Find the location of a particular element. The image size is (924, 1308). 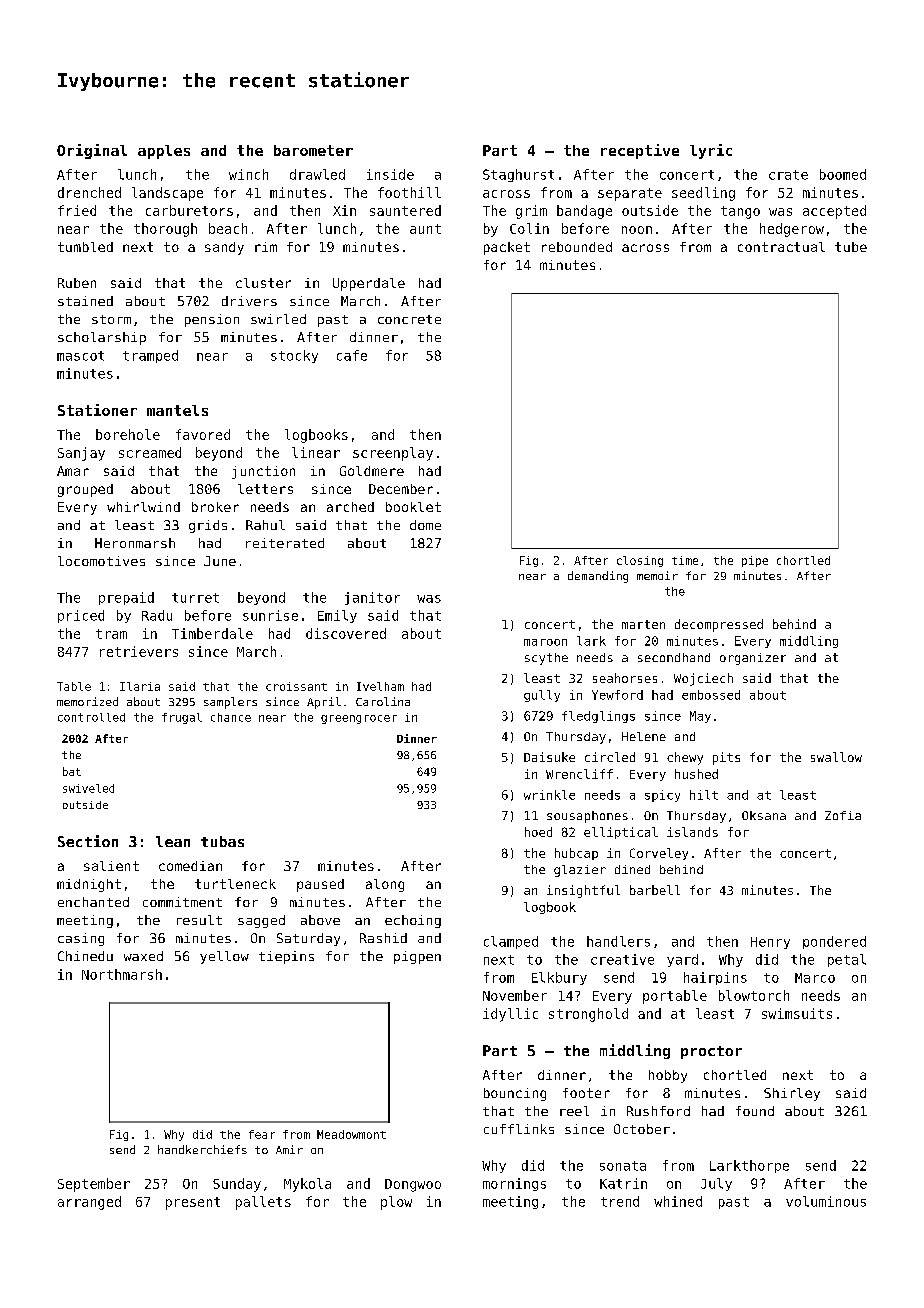

time is located at coordinates (685, 560).
